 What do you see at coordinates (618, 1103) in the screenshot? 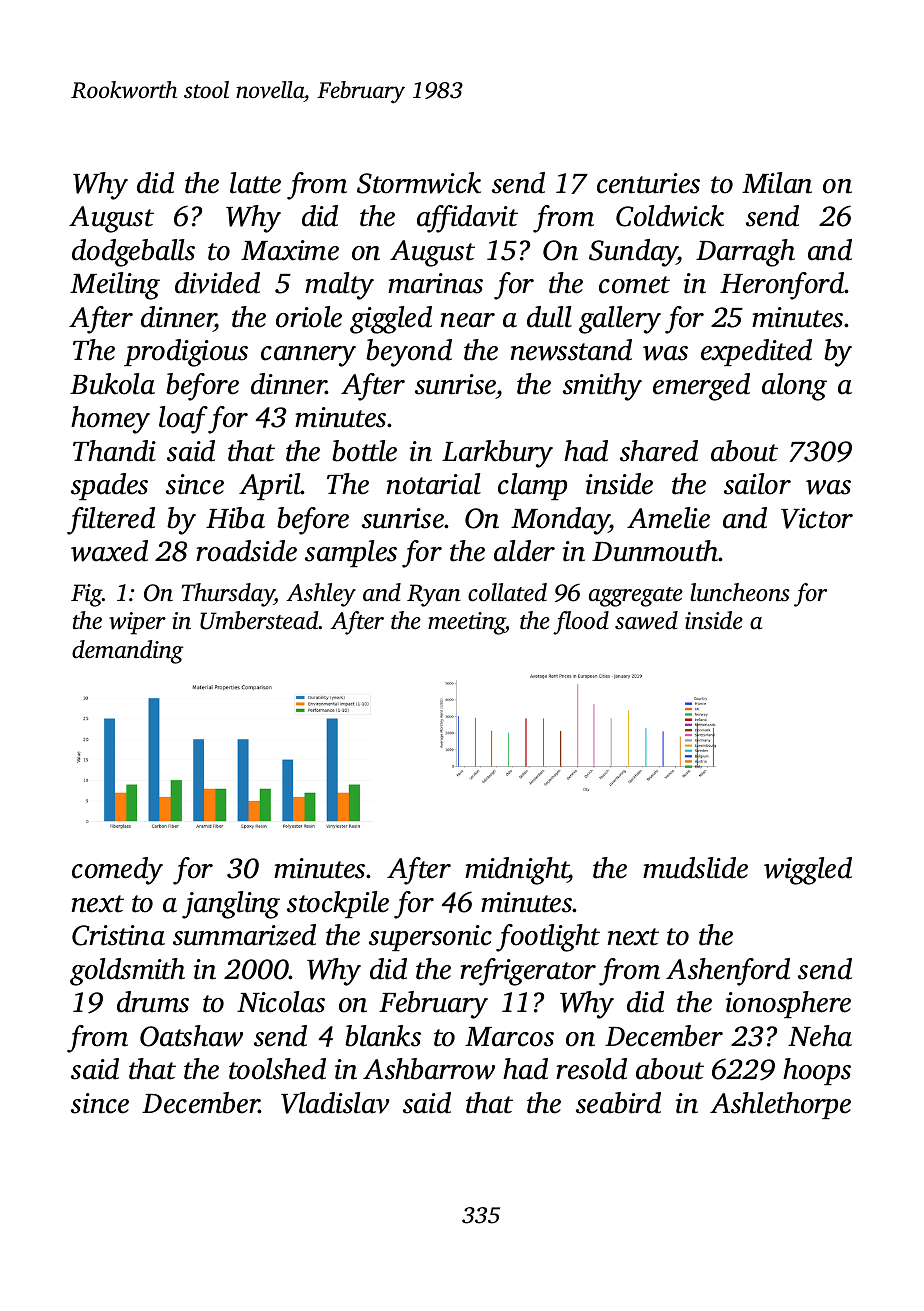
I see `seabird` at bounding box center [618, 1103].
